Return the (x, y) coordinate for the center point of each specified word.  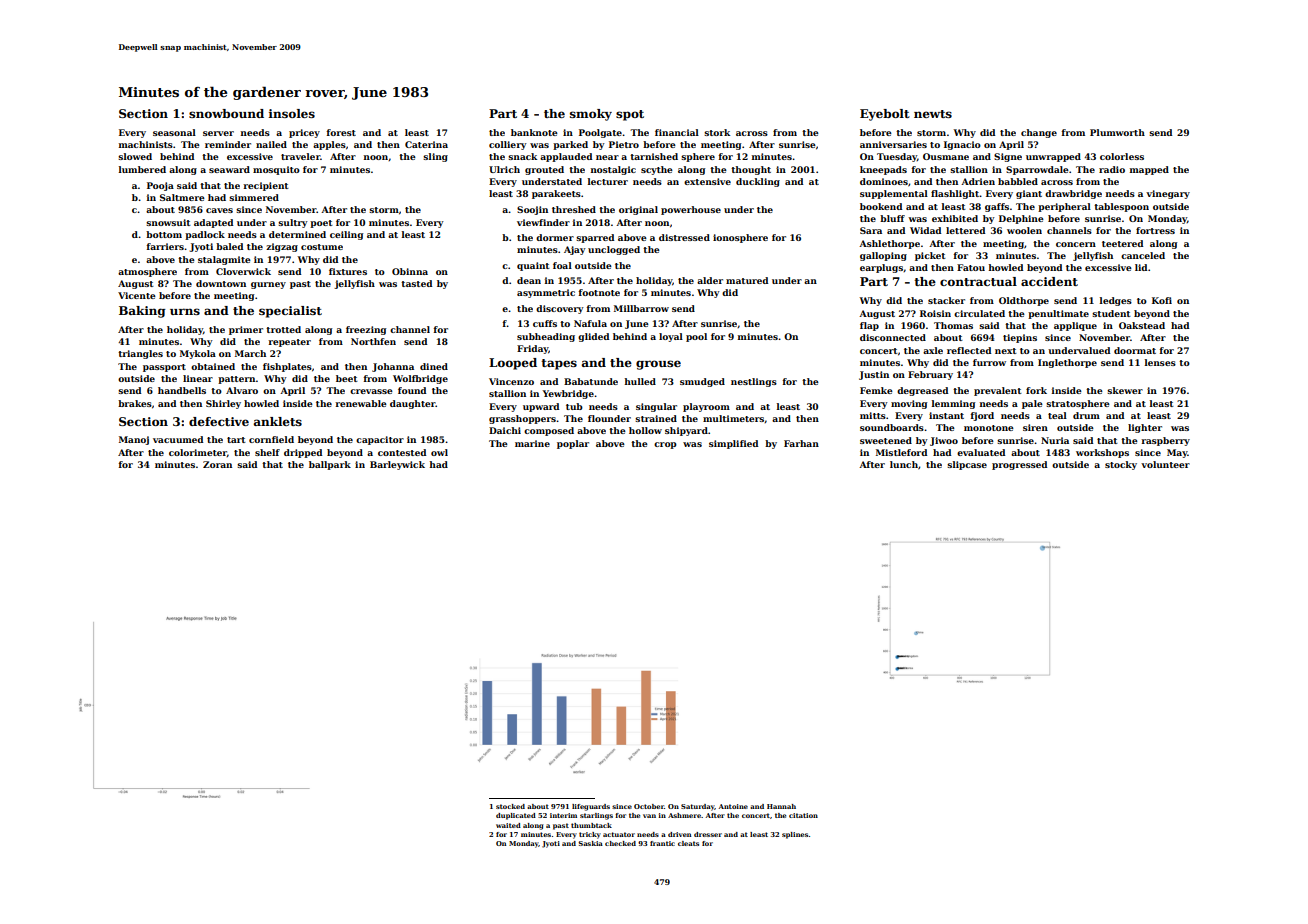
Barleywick (397, 465)
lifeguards (591, 807)
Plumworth (1117, 132)
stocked (510, 806)
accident (1049, 281)
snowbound (226, 113)
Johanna (393, 367)
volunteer (1165, 464)
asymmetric (546, 293)
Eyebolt (885, 115)
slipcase (967, 465)
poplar (573, 444)
